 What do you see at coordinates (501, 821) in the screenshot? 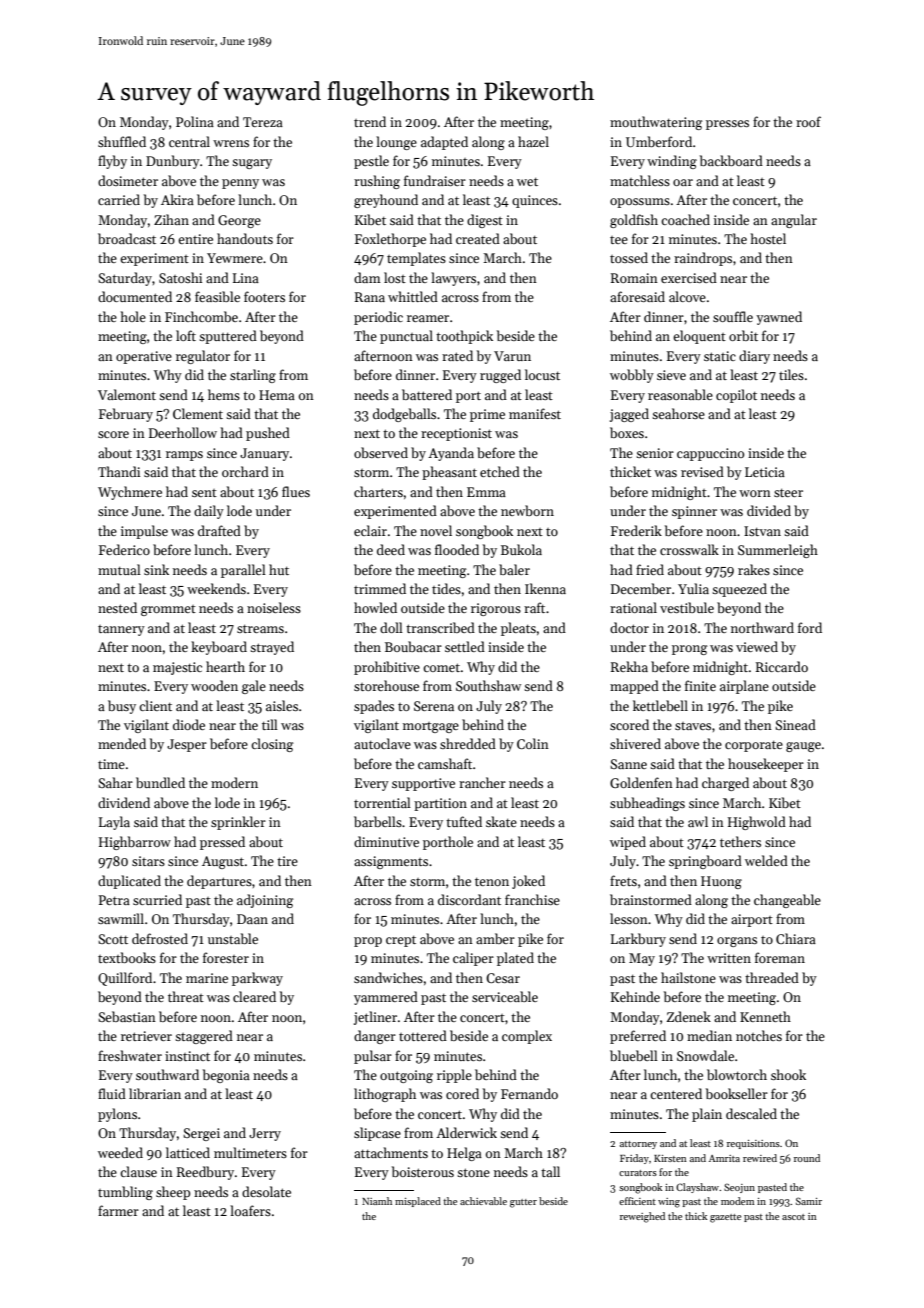
I see `skate` at bounding box center [501, 821].
